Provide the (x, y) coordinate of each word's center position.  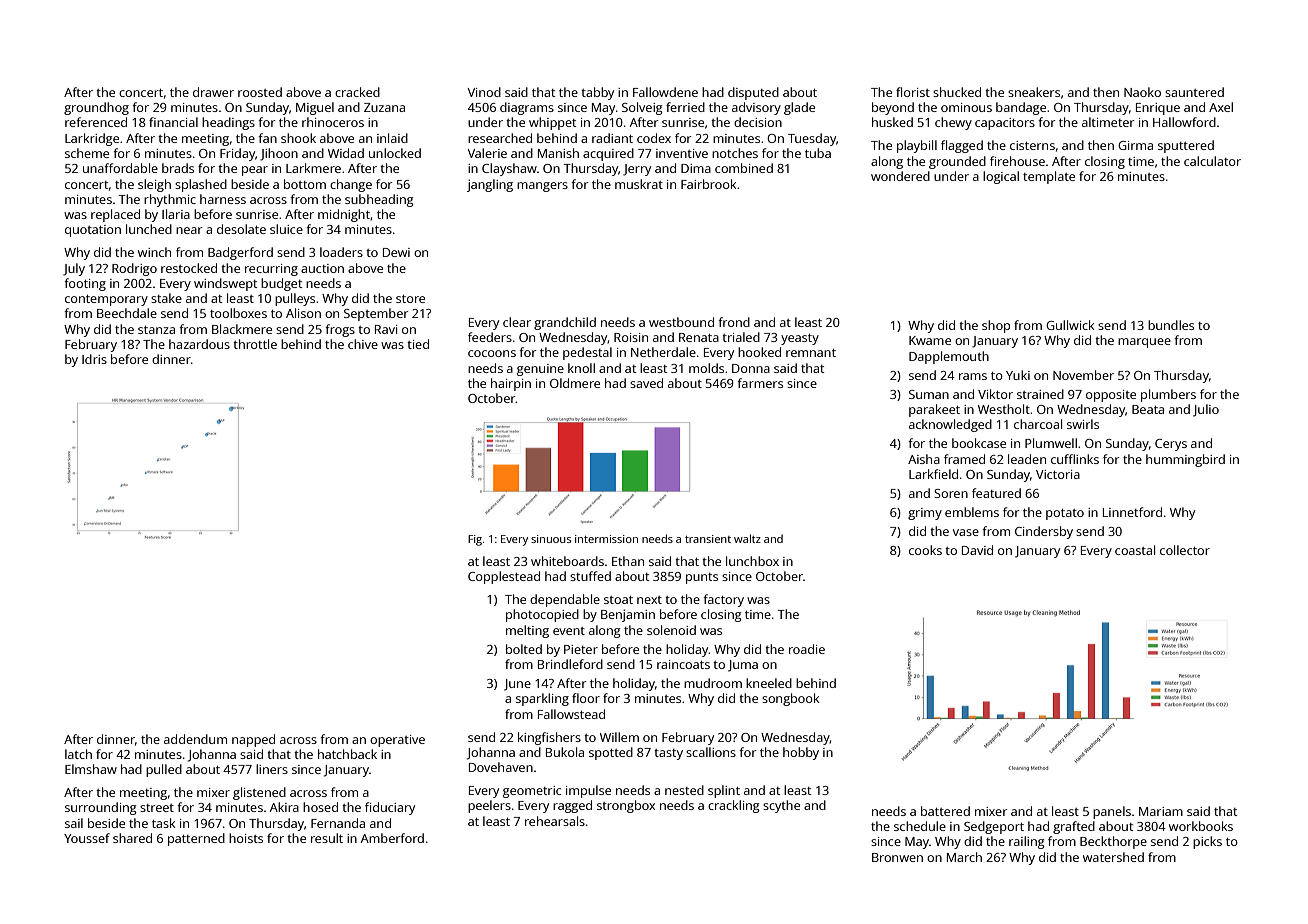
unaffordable (120, 168)
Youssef (87, 838)
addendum (195, 739)
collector (1185, 550)
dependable (565, 600)
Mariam (1161, 811)
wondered (900, 176)
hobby (801, 753)
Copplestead (504, 577)
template (1049, 177)
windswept (225, 284)
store (410, 299)
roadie (807, 649)
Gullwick (1070, 325)
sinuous (551, 539)
